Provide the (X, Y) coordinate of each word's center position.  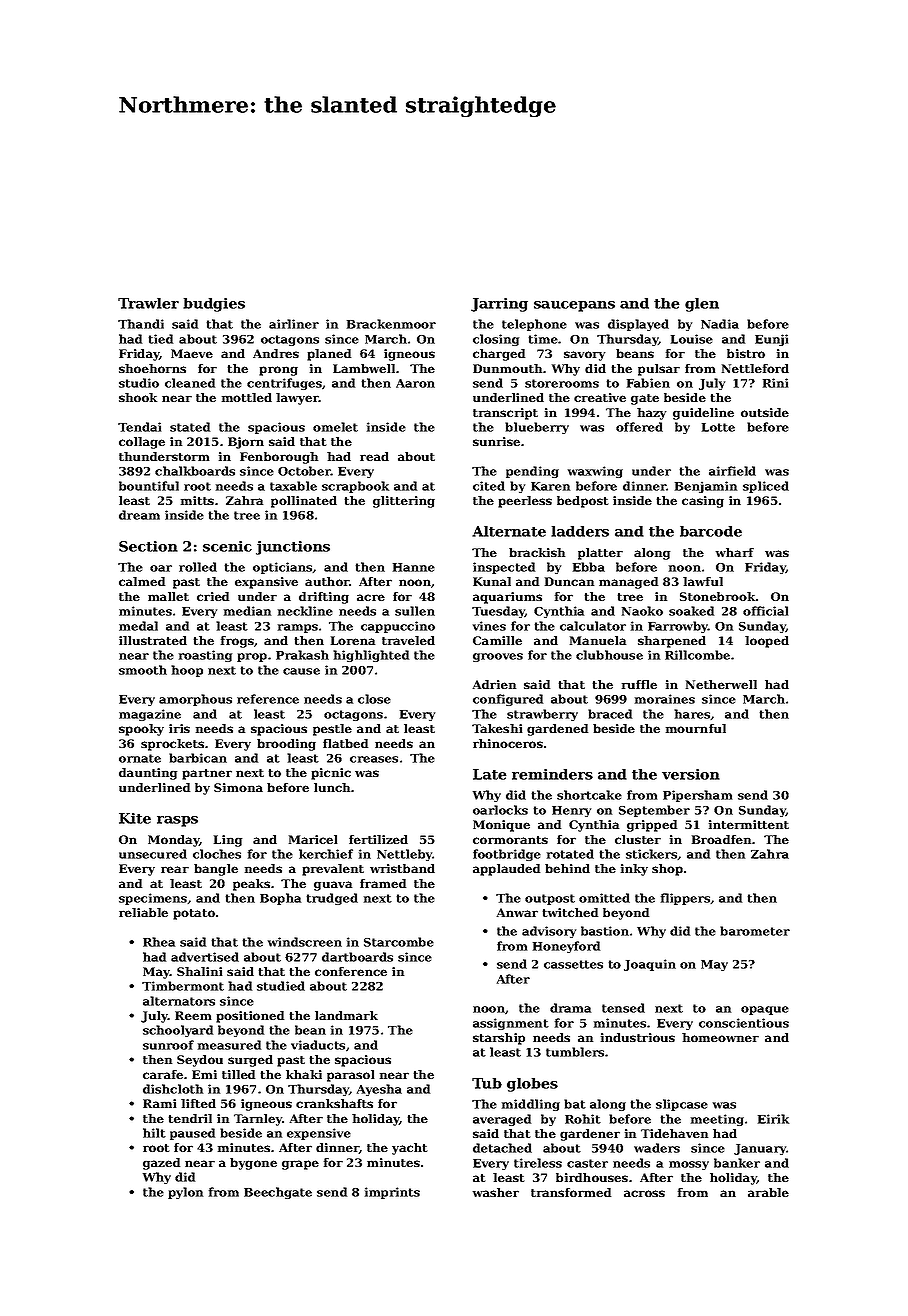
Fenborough (279, 458)
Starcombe (399, 942)
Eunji (771, 340)
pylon (185, 1193)
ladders (580, 531)
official (765, 611)
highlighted (371, 656)
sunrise (496, 441)
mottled (247, 397)
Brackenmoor (391, 324)
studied (281, 986)
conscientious (744, 1023)
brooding (286, 745)
